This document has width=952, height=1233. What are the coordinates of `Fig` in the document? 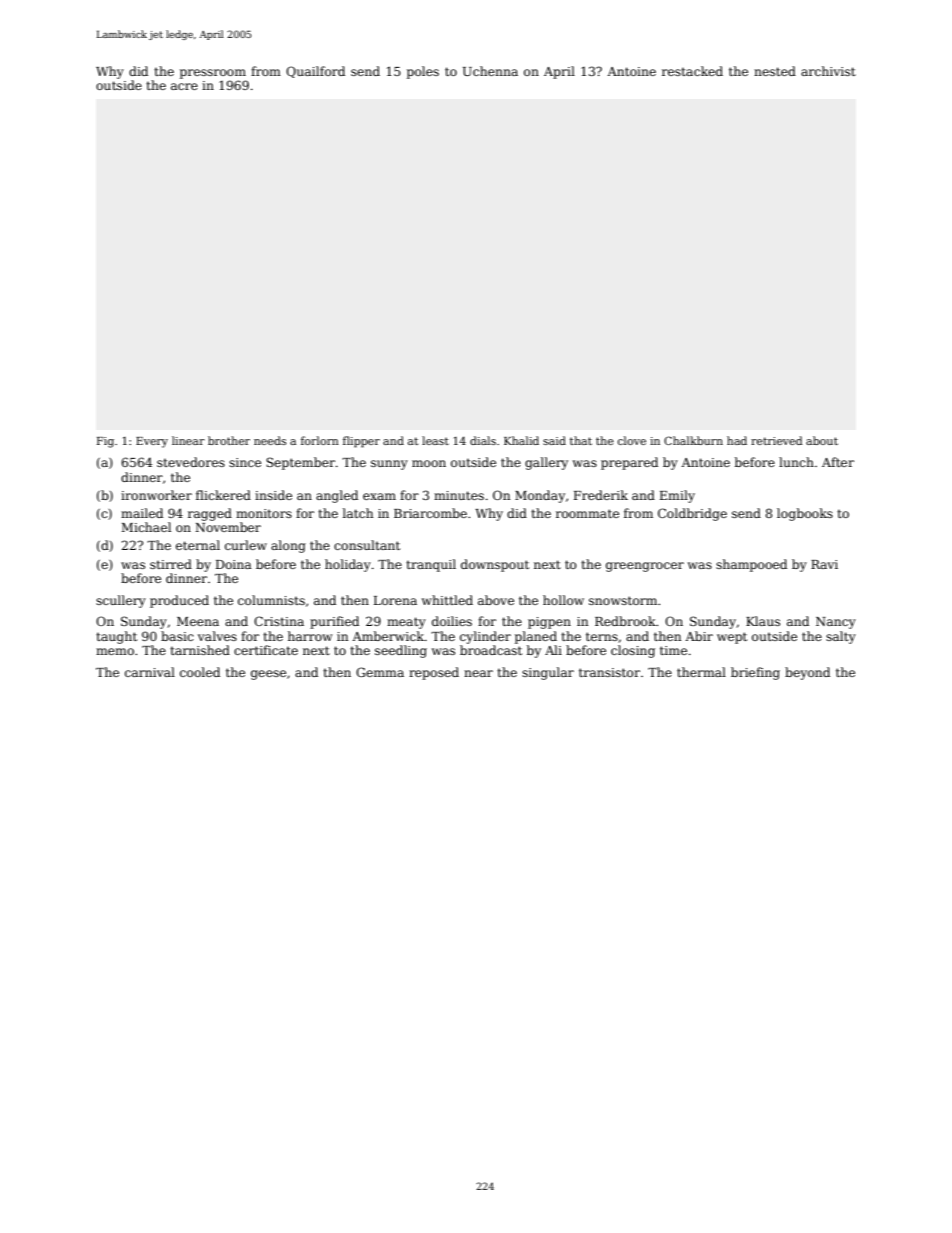 It's located at (105, 442).
